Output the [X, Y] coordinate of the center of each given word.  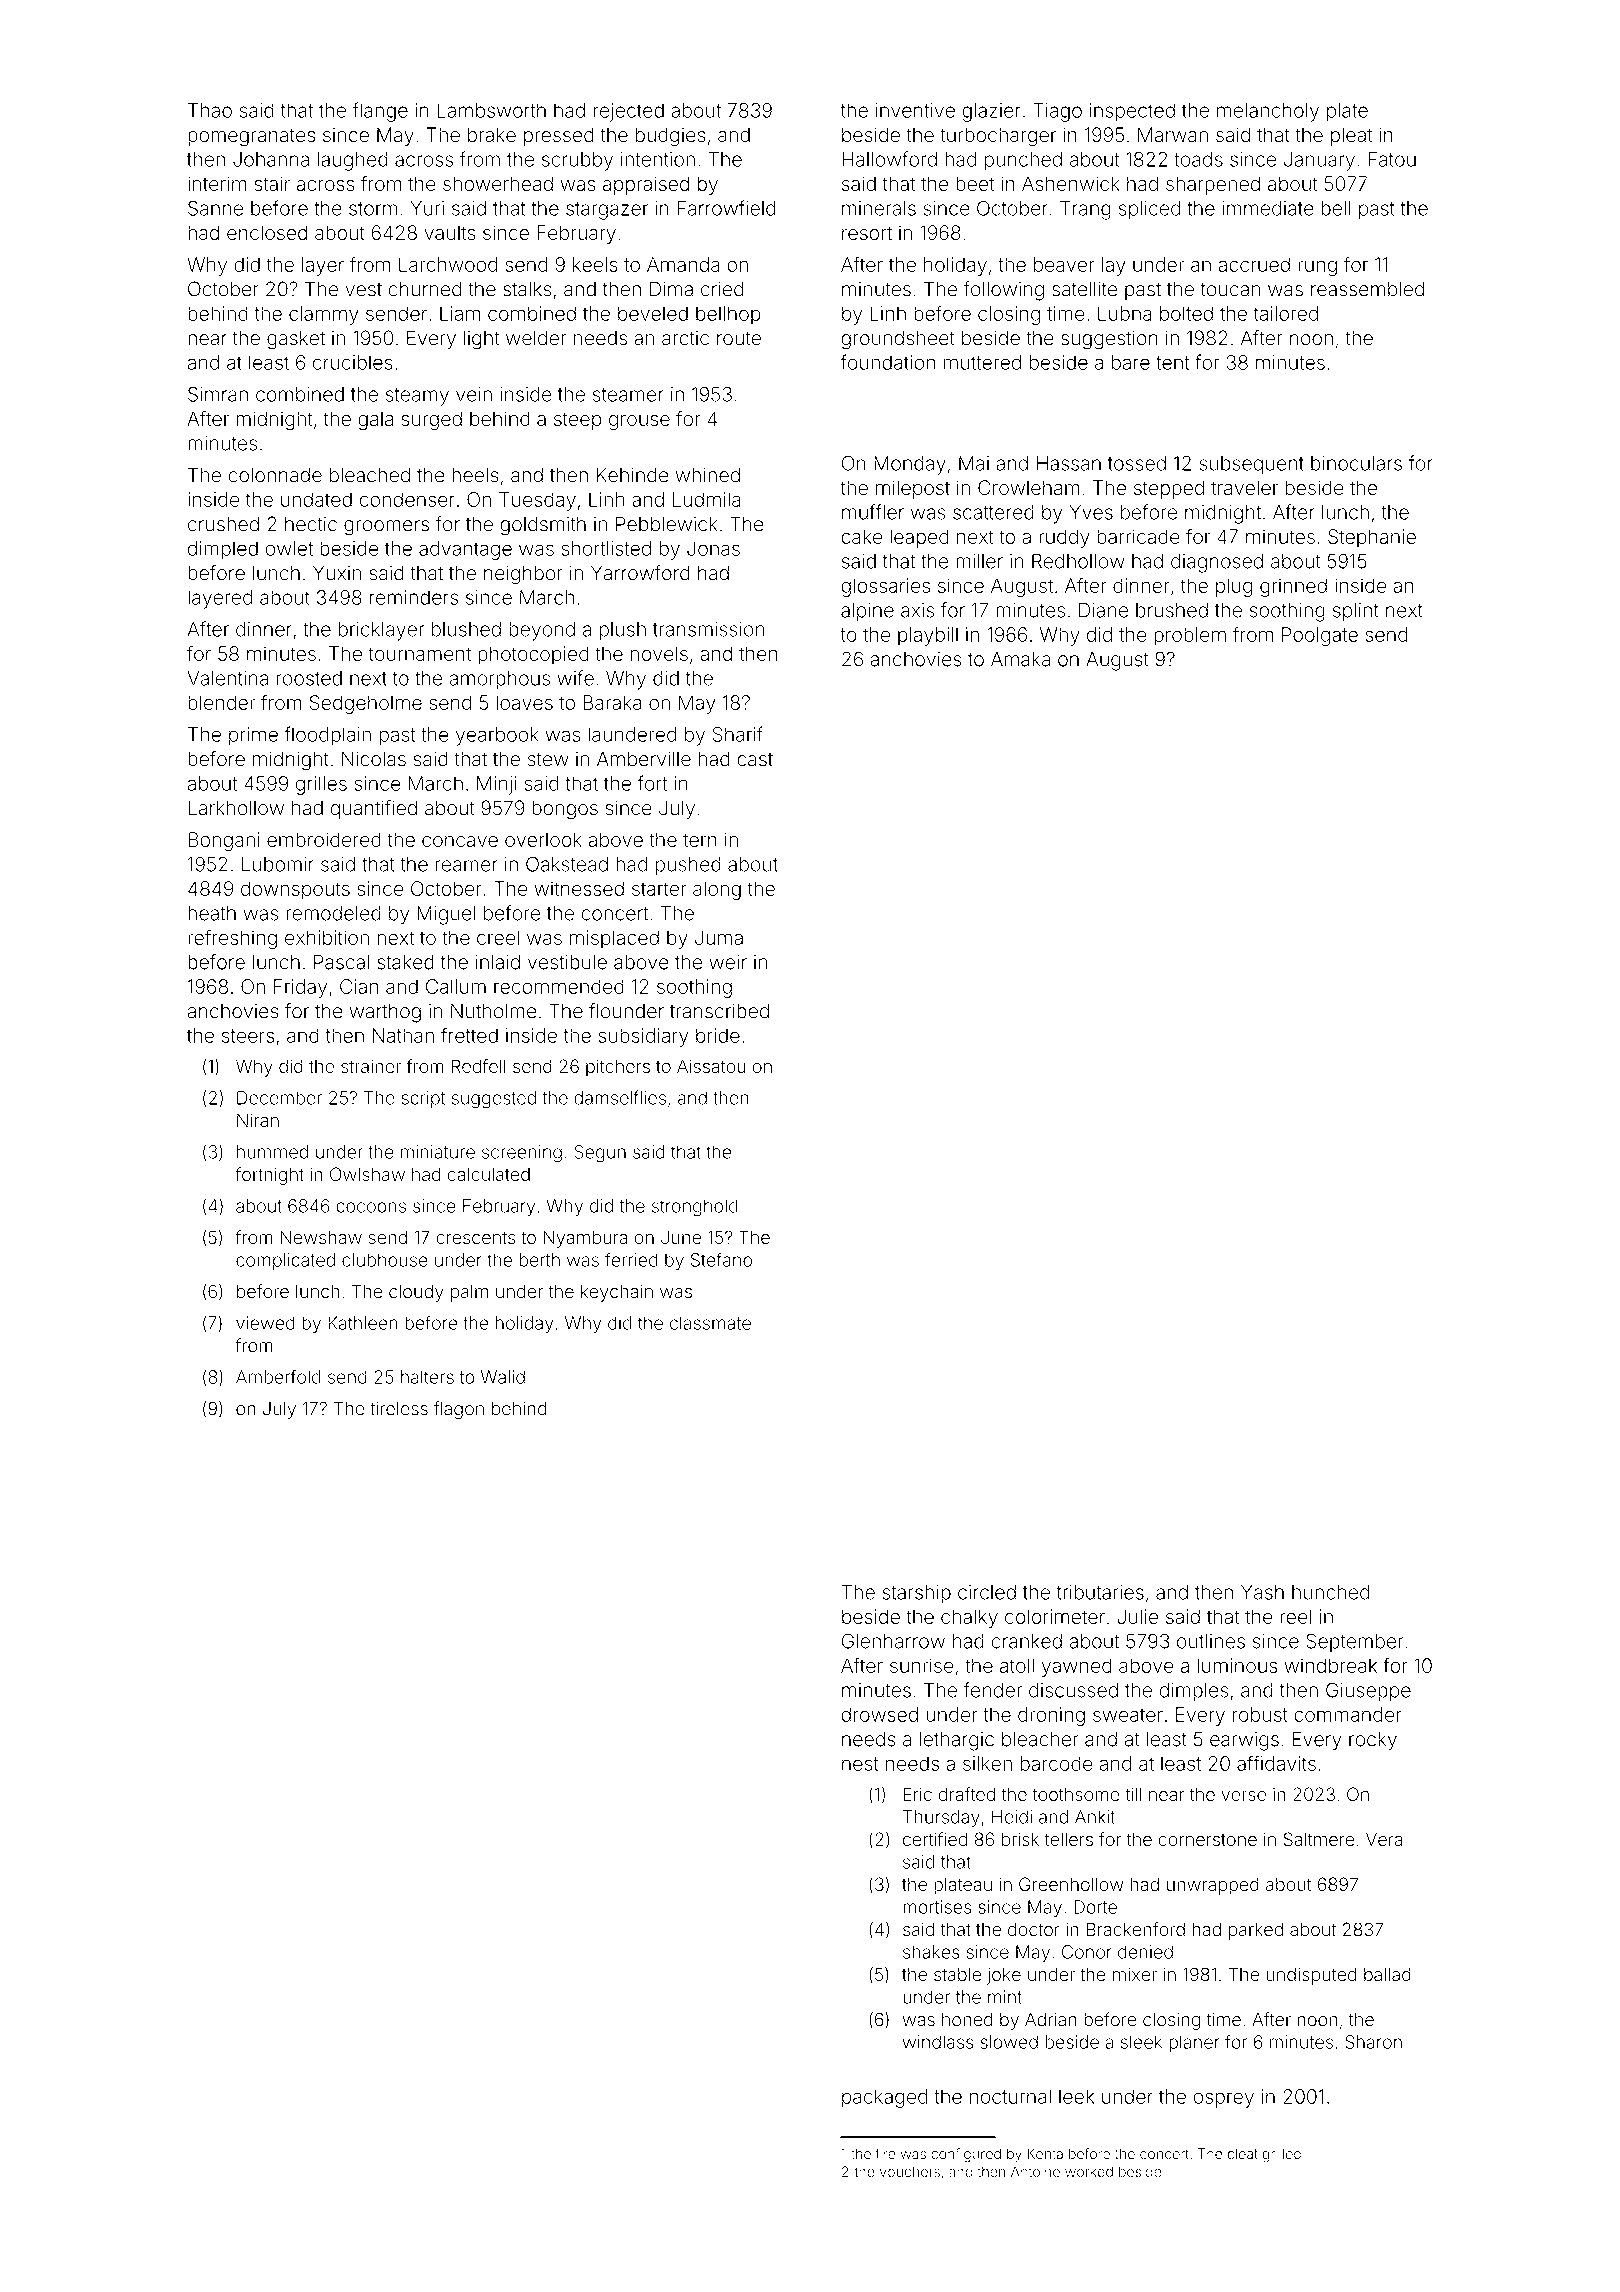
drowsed [879, 1714]
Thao [210, 110]
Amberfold [278, 1376]
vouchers [910, 2171]
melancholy [1268, 112]
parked [1256, 1931]
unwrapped [1213, 1886]
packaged [885, 2098]
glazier [991, 112]
